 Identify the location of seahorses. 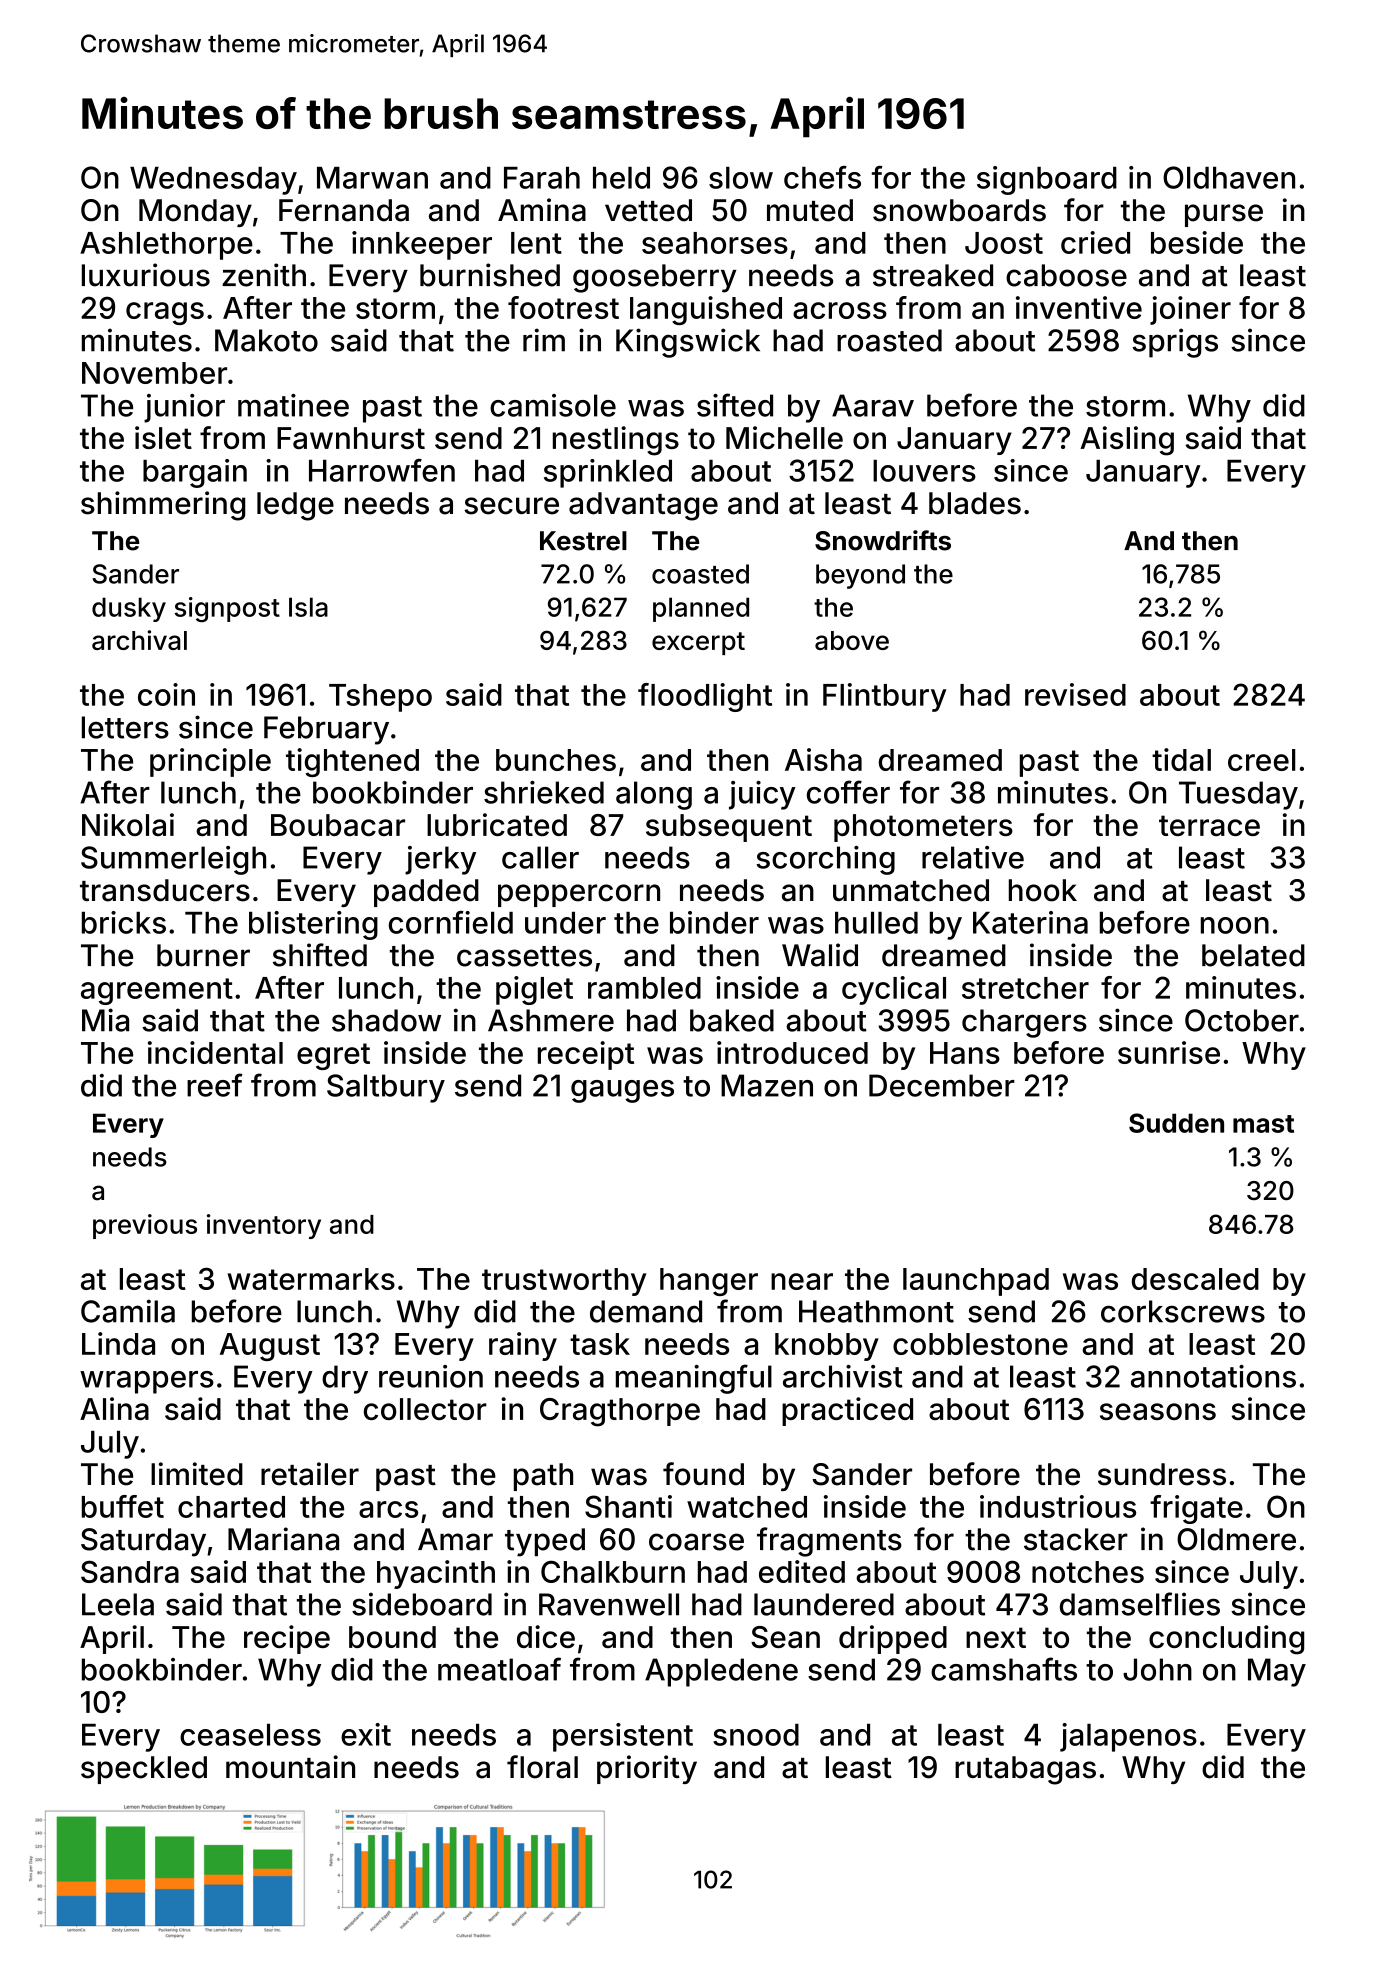
(715, 243).
